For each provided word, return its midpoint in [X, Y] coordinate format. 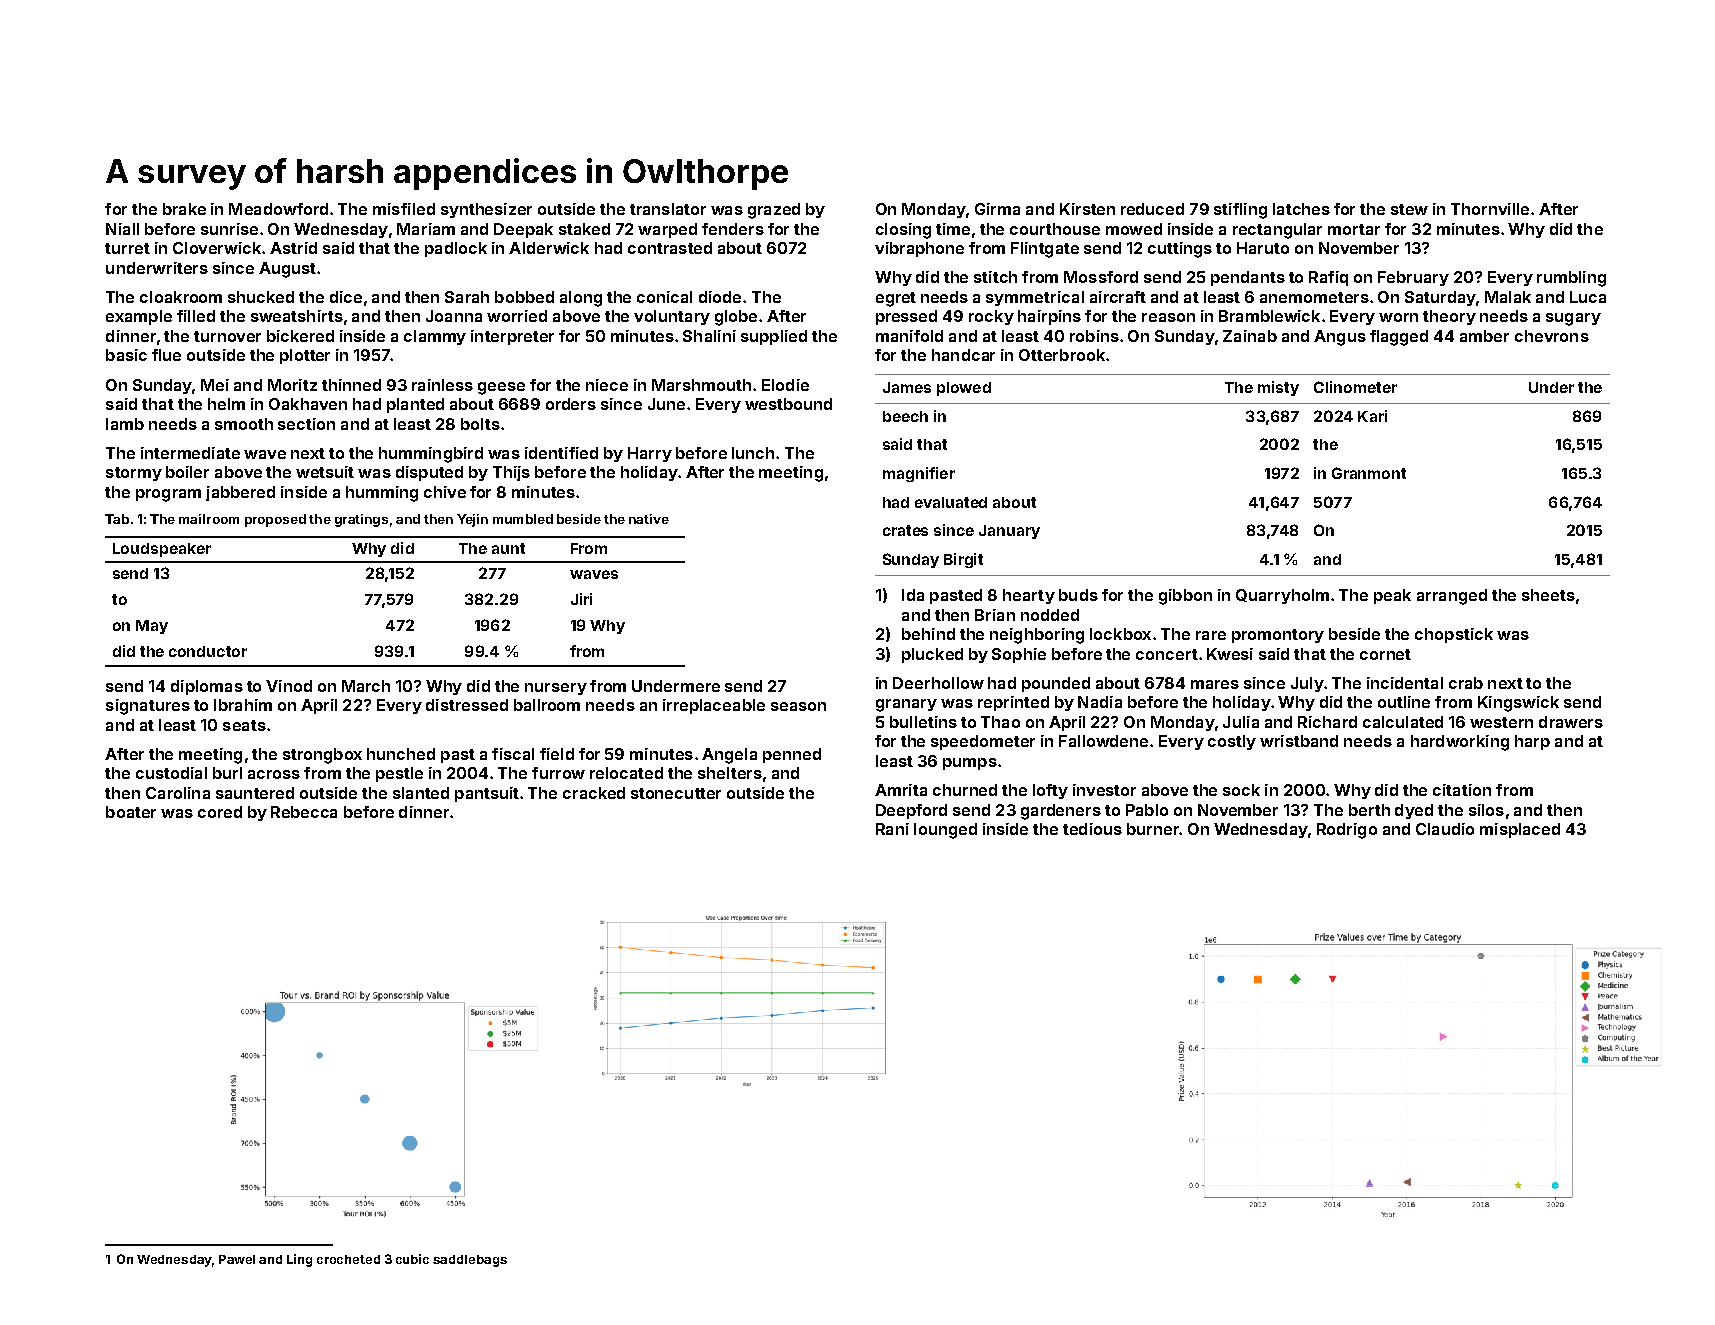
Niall [122, 229]
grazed [774, 211]
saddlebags [470, 1261]
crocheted [348, 1259]
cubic [412, 1259]
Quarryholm [1282, 596]
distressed [467, 705]
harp [1532, 742]
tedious [1092, 829]
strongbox [322, 756]
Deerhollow [938, 683]
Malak [1508, 297]
